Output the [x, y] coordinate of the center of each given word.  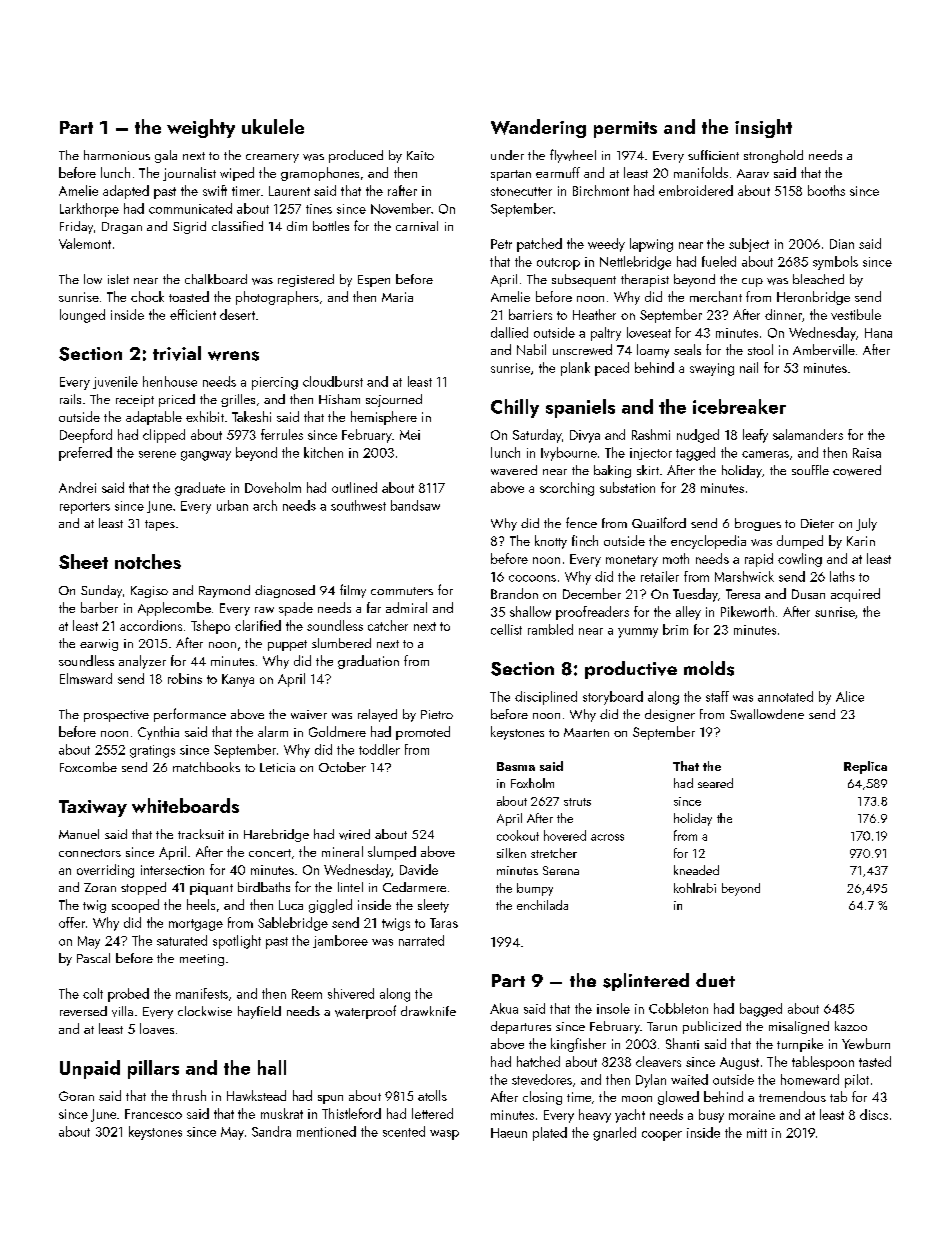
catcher [388, 625]
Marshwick [744, 576]
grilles [238, 400]
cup [752, 282]
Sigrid [189, 227]
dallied [509, 332]
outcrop [558, 264]
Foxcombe [88, 767]
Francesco [153, 1114]
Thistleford [351, 1113]
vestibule [856, 314]
